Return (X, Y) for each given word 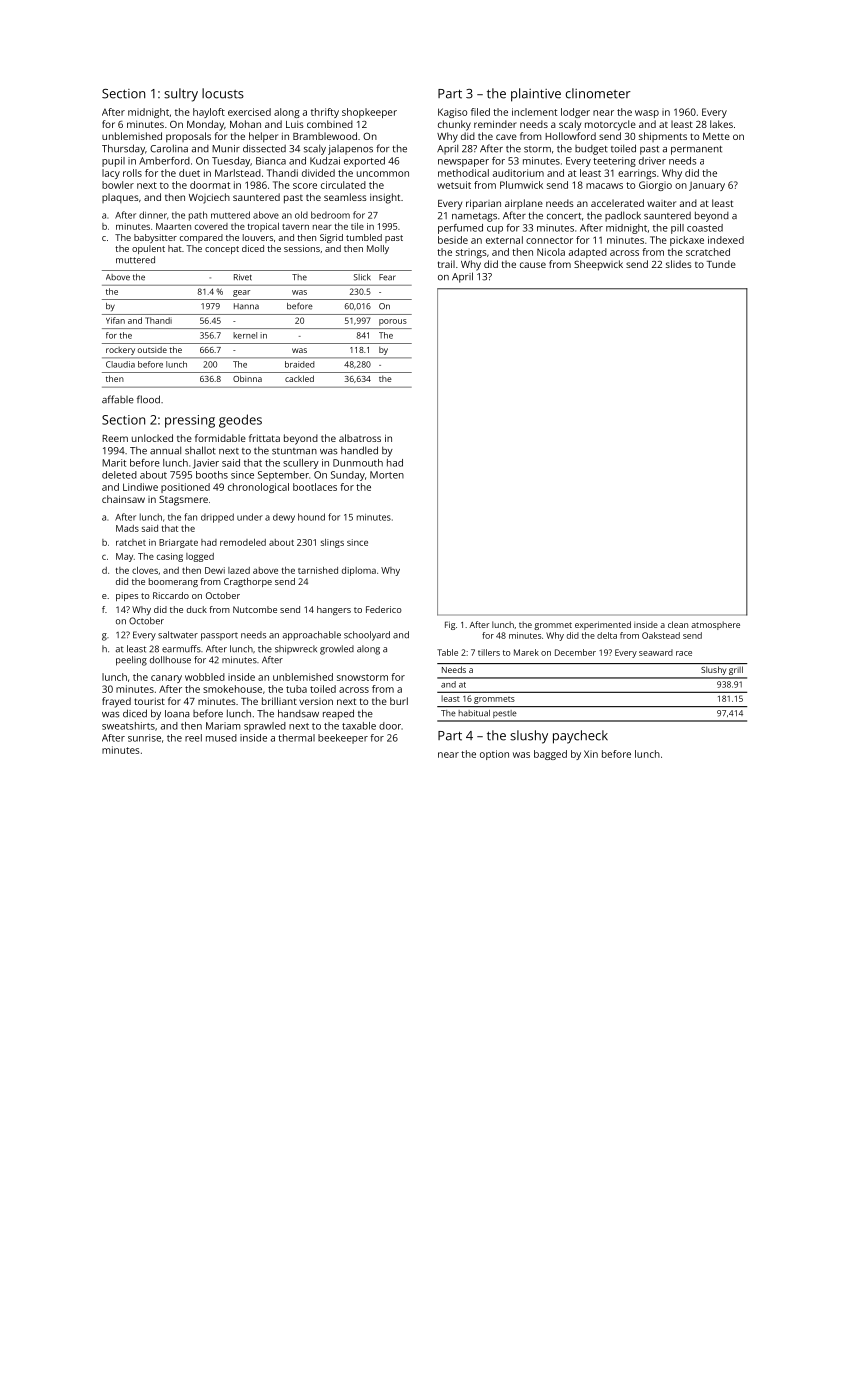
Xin (591, 754)
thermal (296, 738)
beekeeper (343, 739)
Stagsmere (183, 501)
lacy (111, 174)
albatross (360, 438)
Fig (450, 625)
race (684, 653)
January (707, 186)
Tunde (721, 264)
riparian (483, 204)
